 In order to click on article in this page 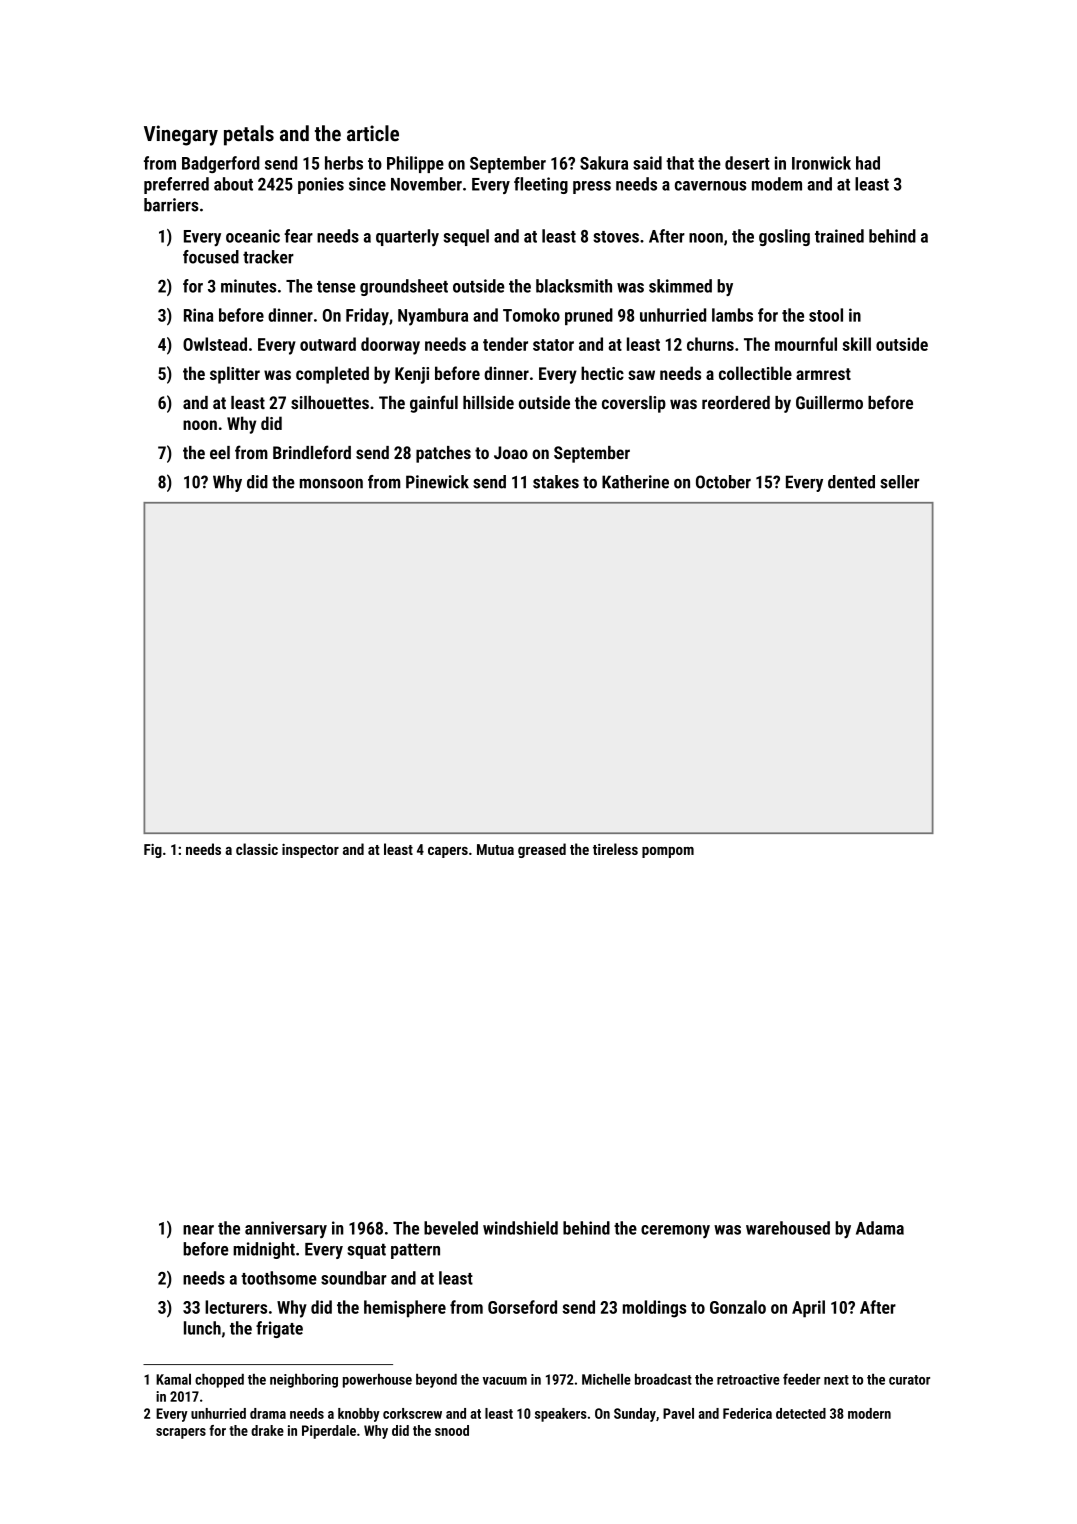, I will do `click(373, 133)`.
